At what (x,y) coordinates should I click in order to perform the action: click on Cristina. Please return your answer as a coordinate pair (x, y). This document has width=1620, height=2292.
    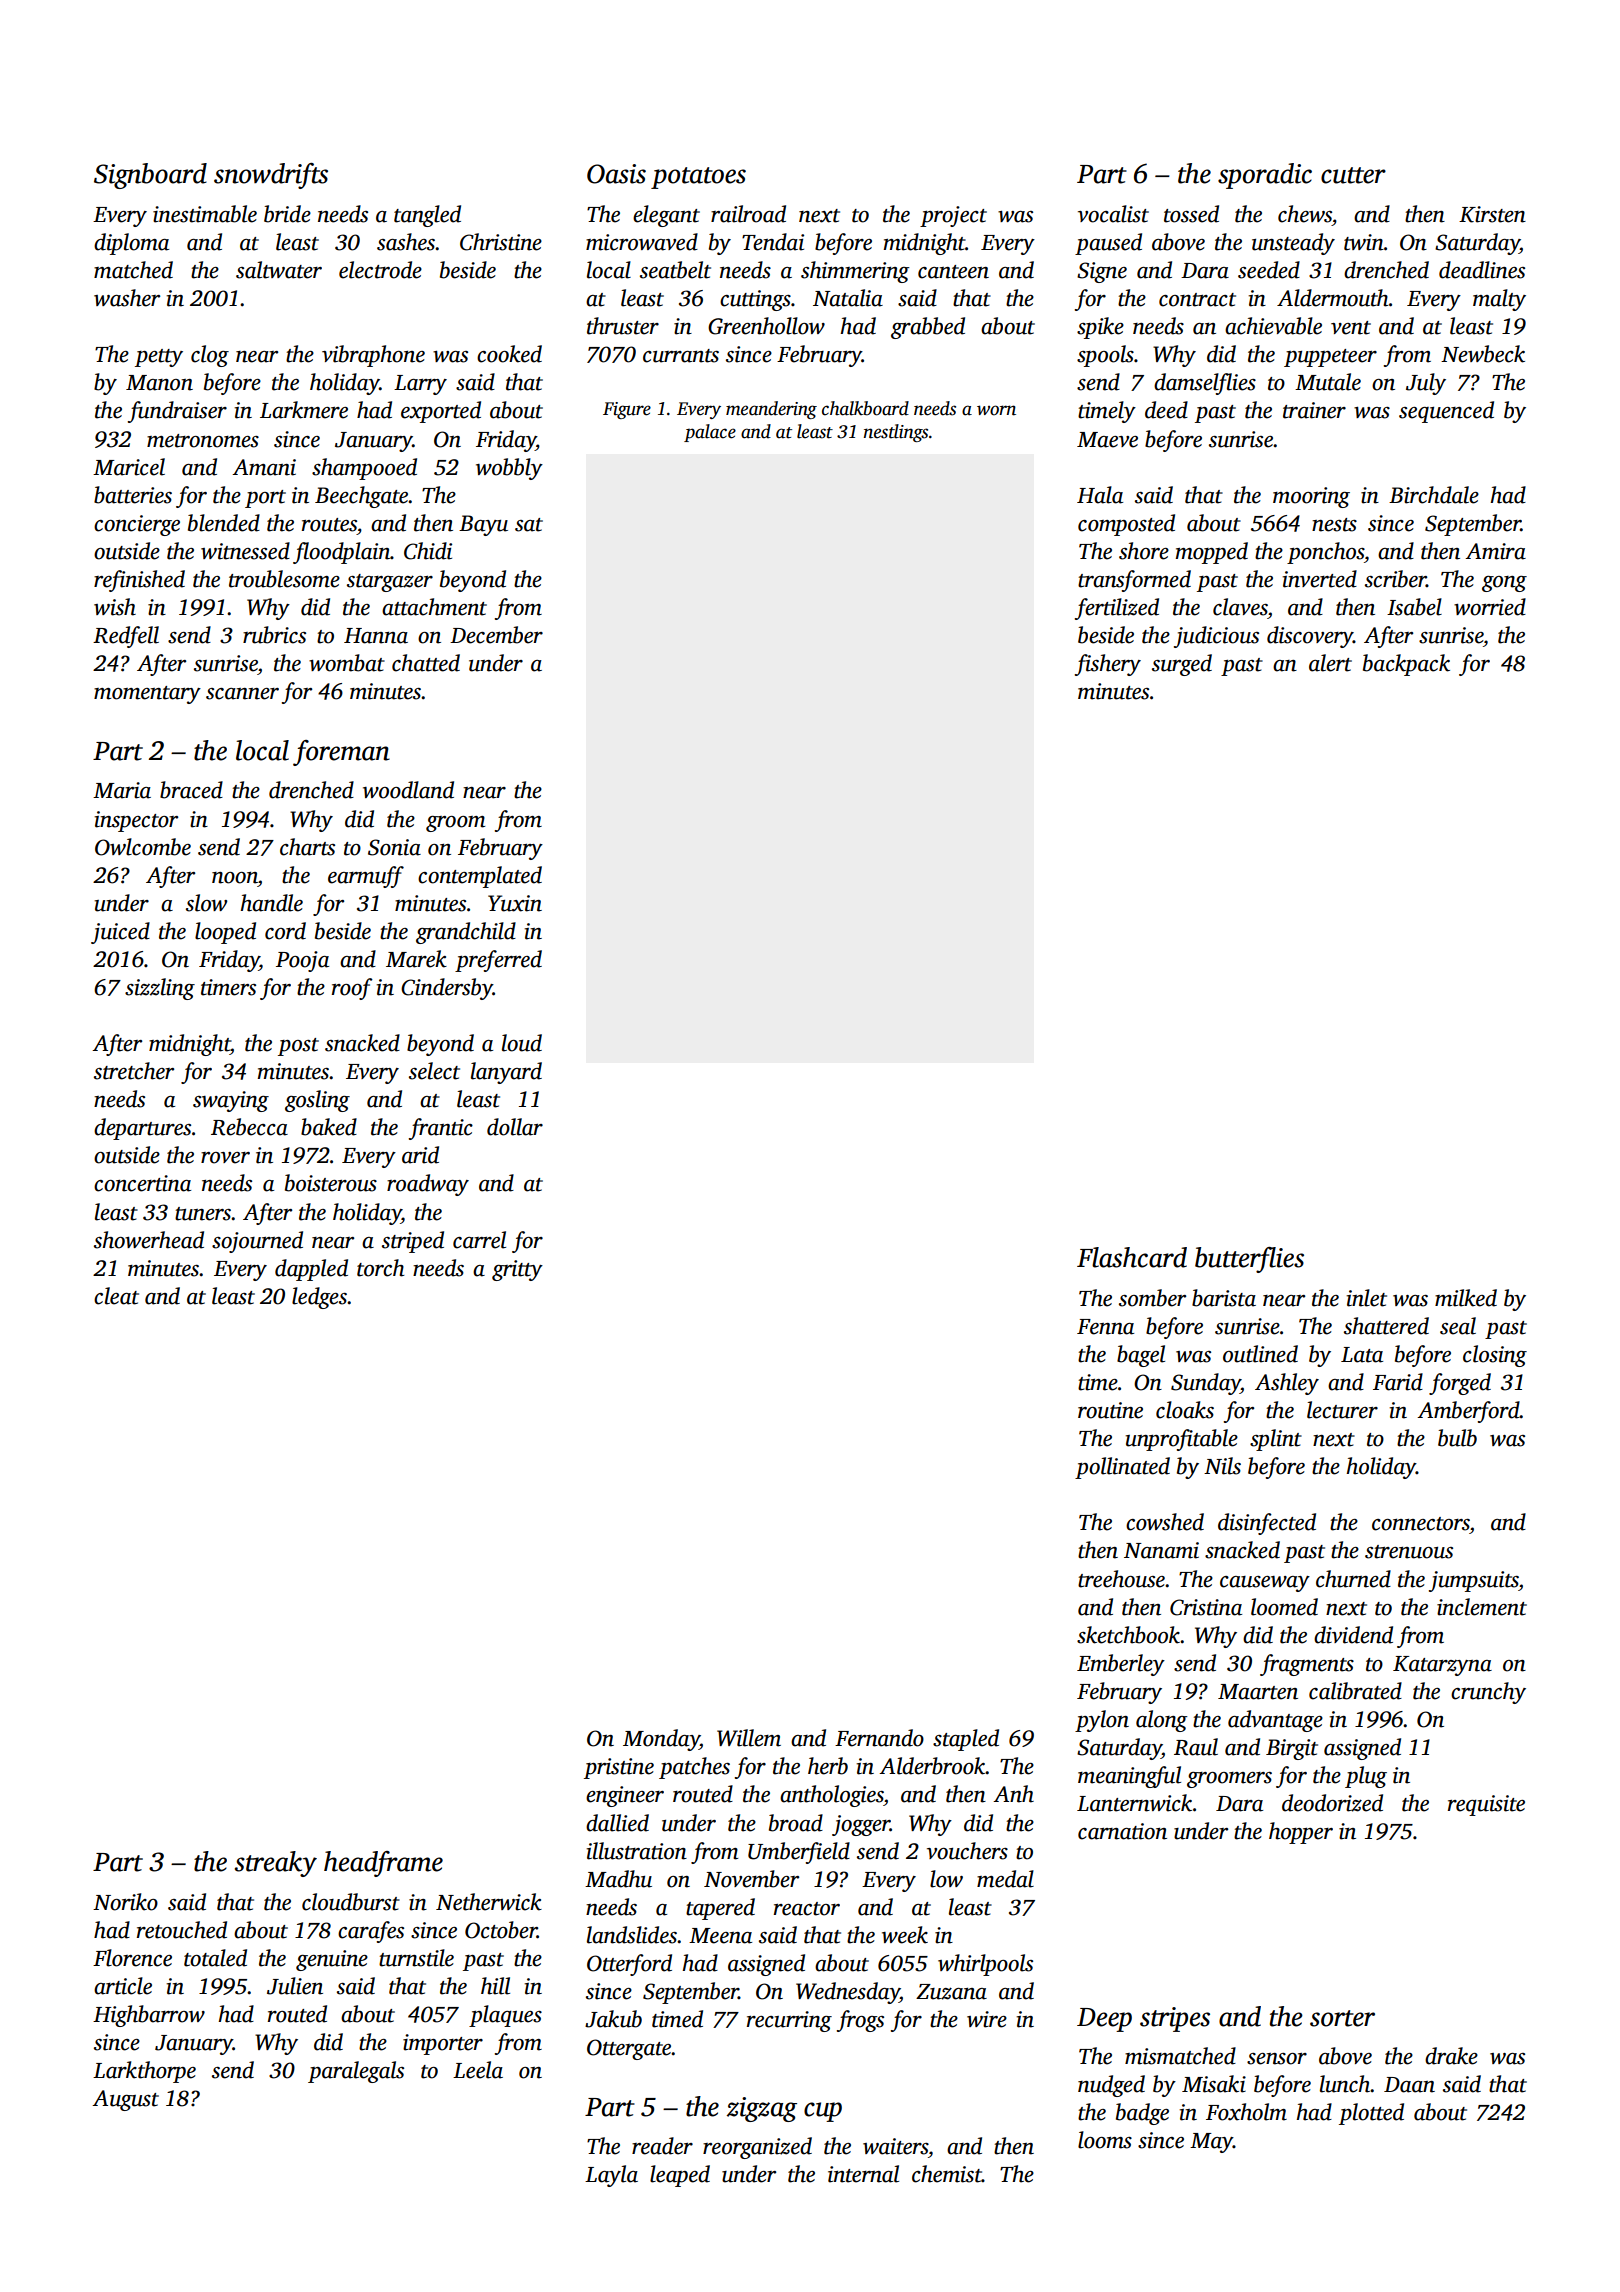
    Looking at the image, I should click on (1206, 1607).
